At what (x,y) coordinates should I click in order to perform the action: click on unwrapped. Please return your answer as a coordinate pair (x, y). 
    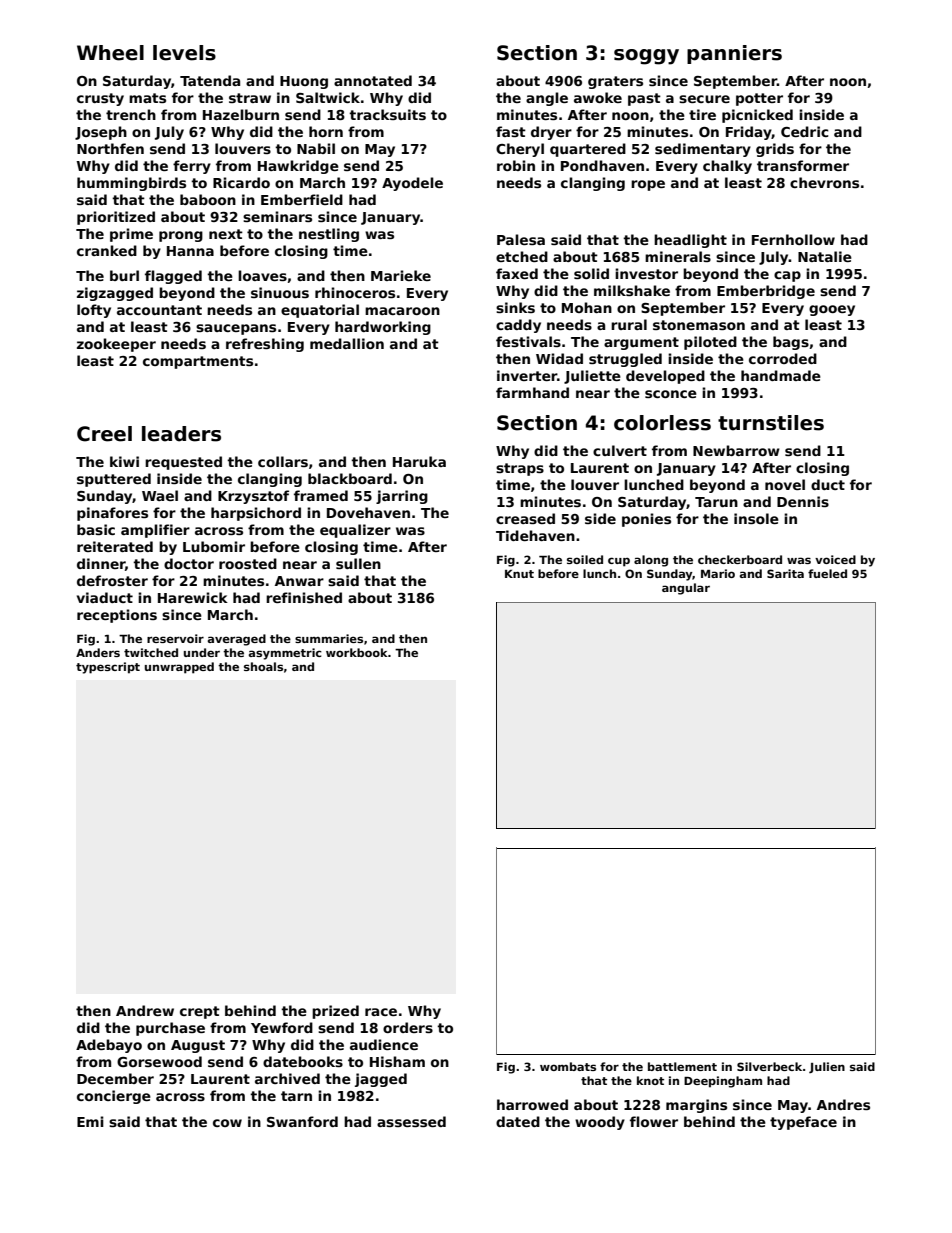
    Looking at the image, I should click on (179, 668).
